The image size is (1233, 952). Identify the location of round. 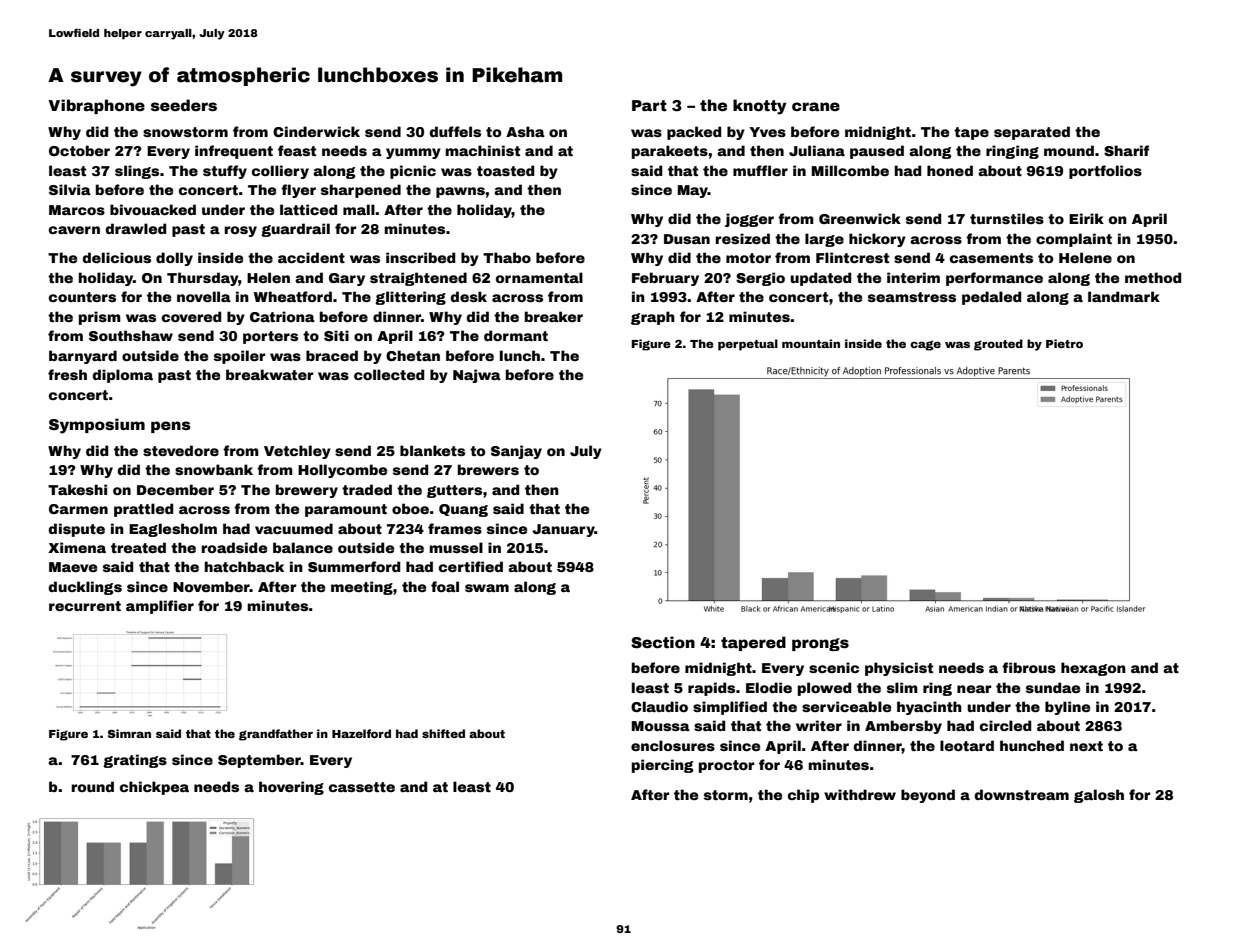
(93, 786).
